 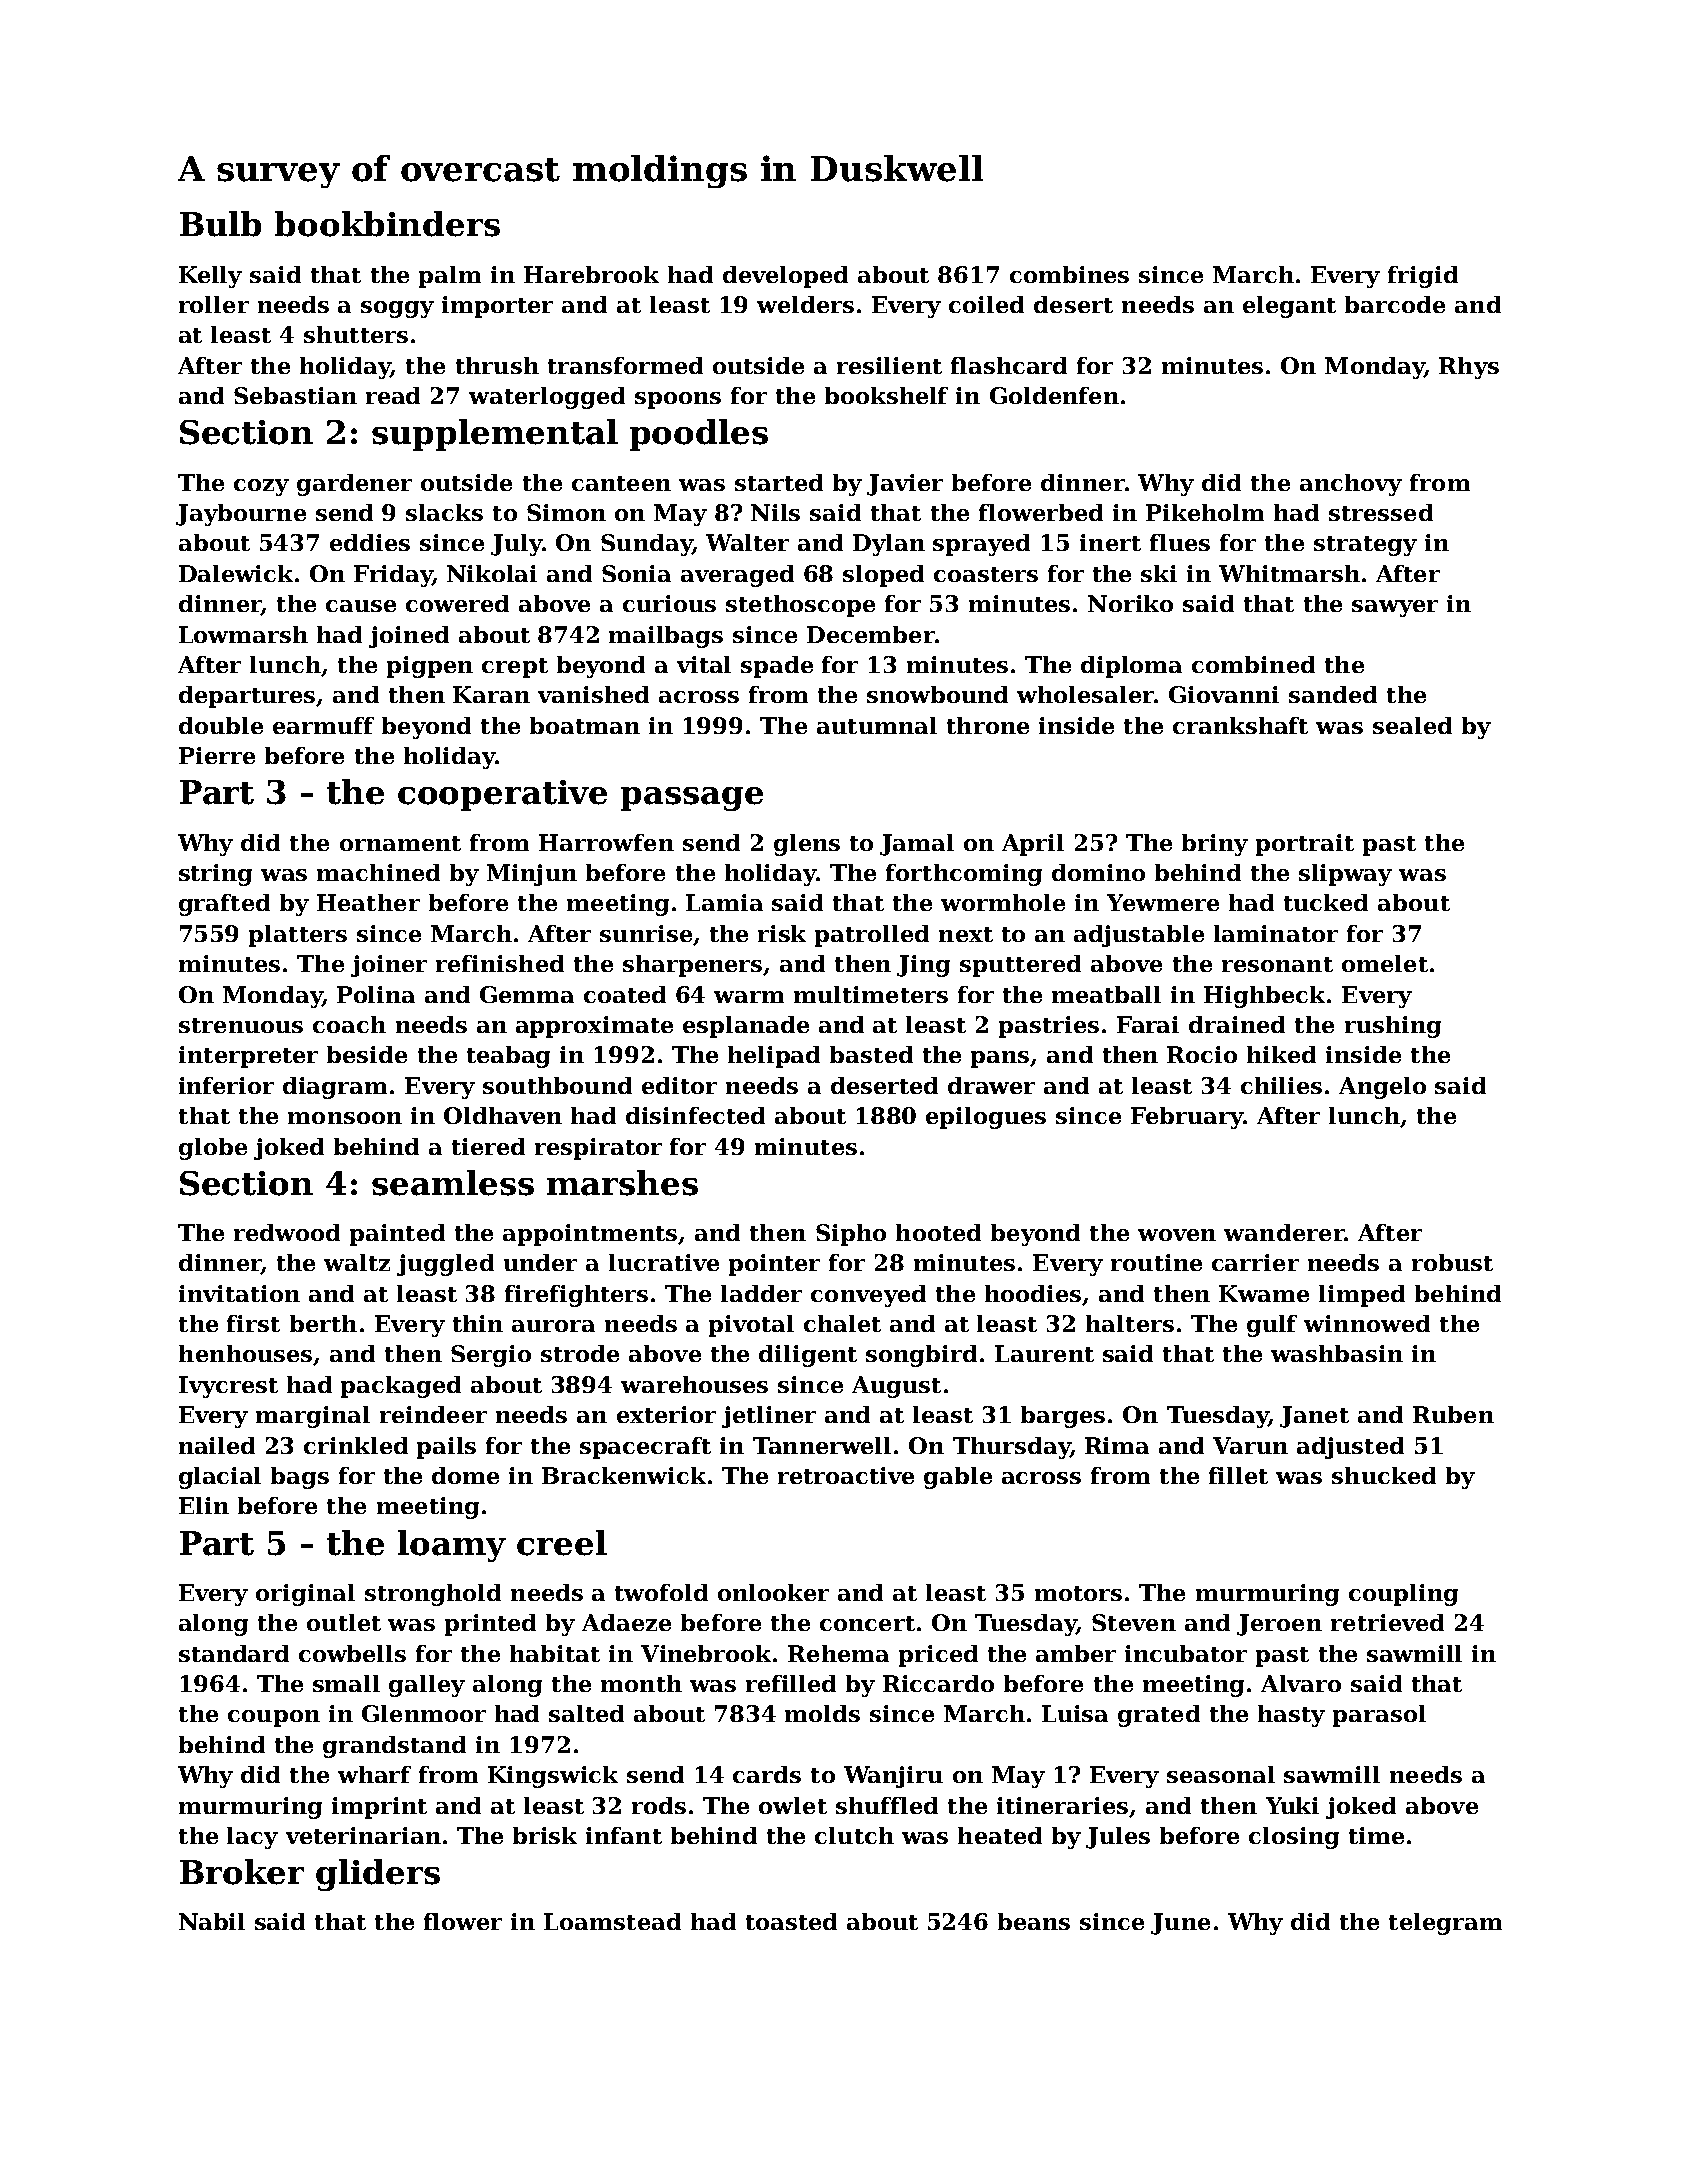 I want to click on Nabil, so click(x=212, y=1921).
